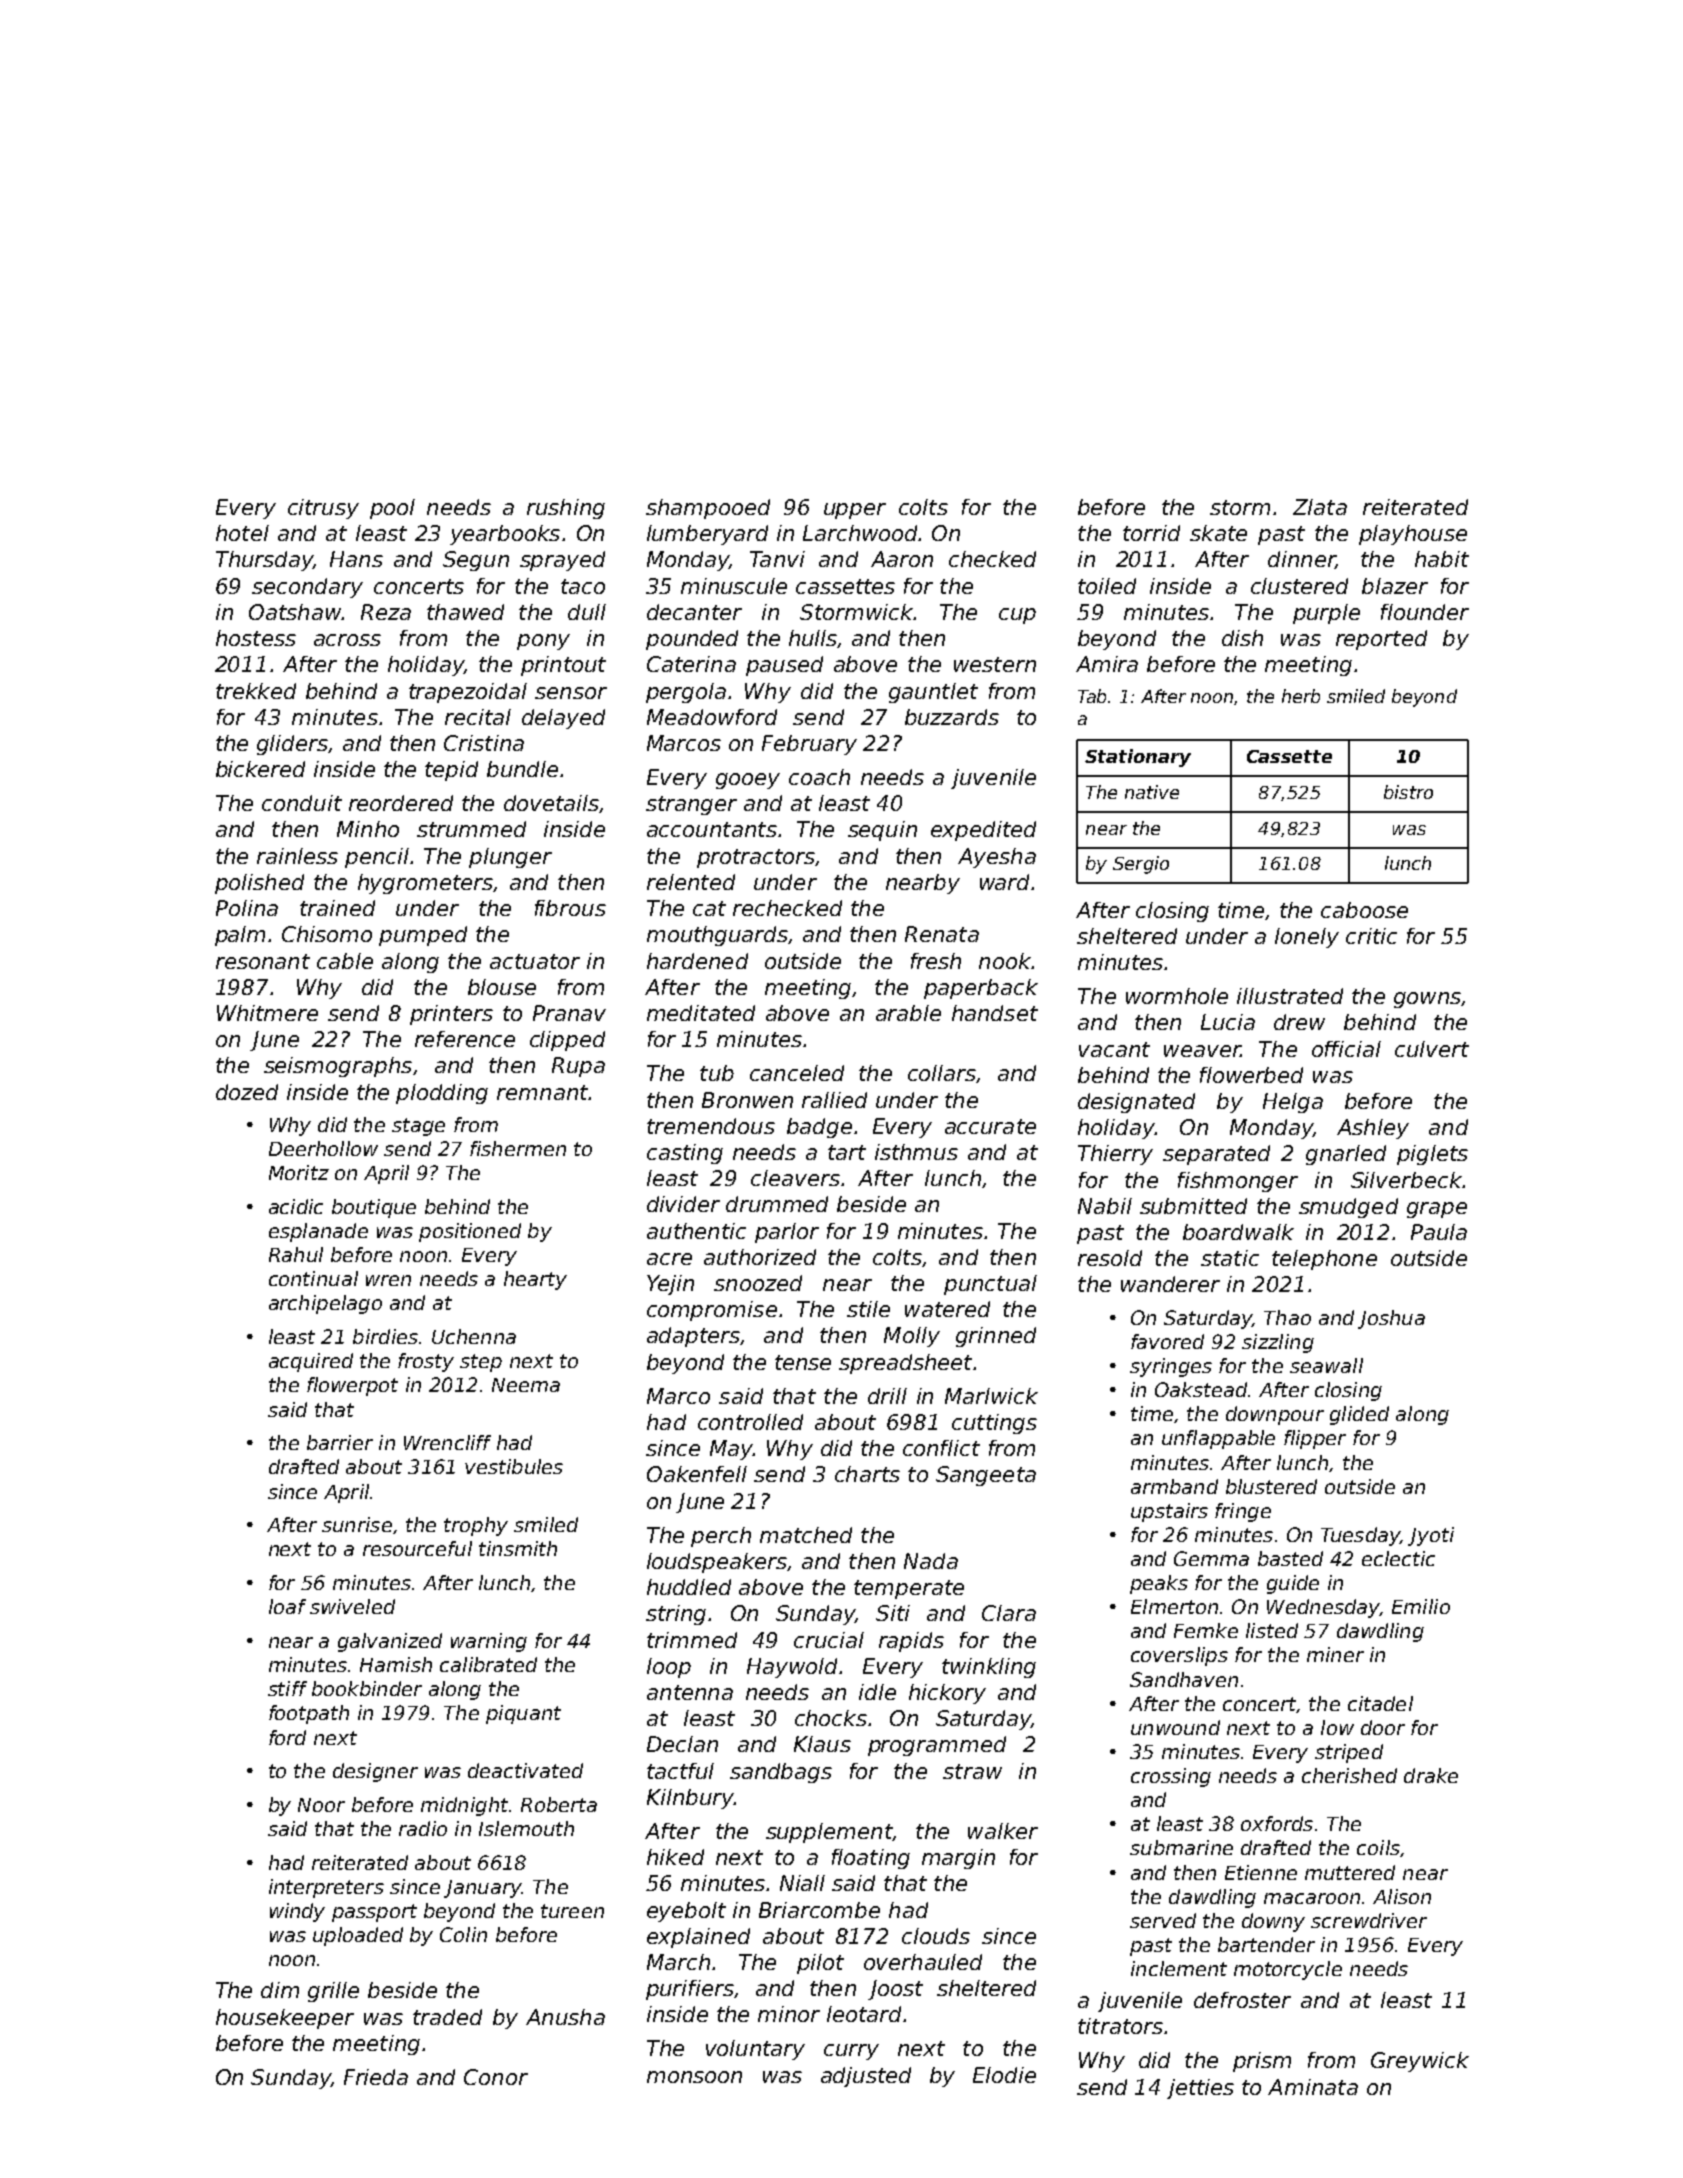 Image resolution: width=1683 pixels, height=2178 pixels. Describe the element at coordinates (376, 2077) in the screenshot. I see `Frieda` at that location.
